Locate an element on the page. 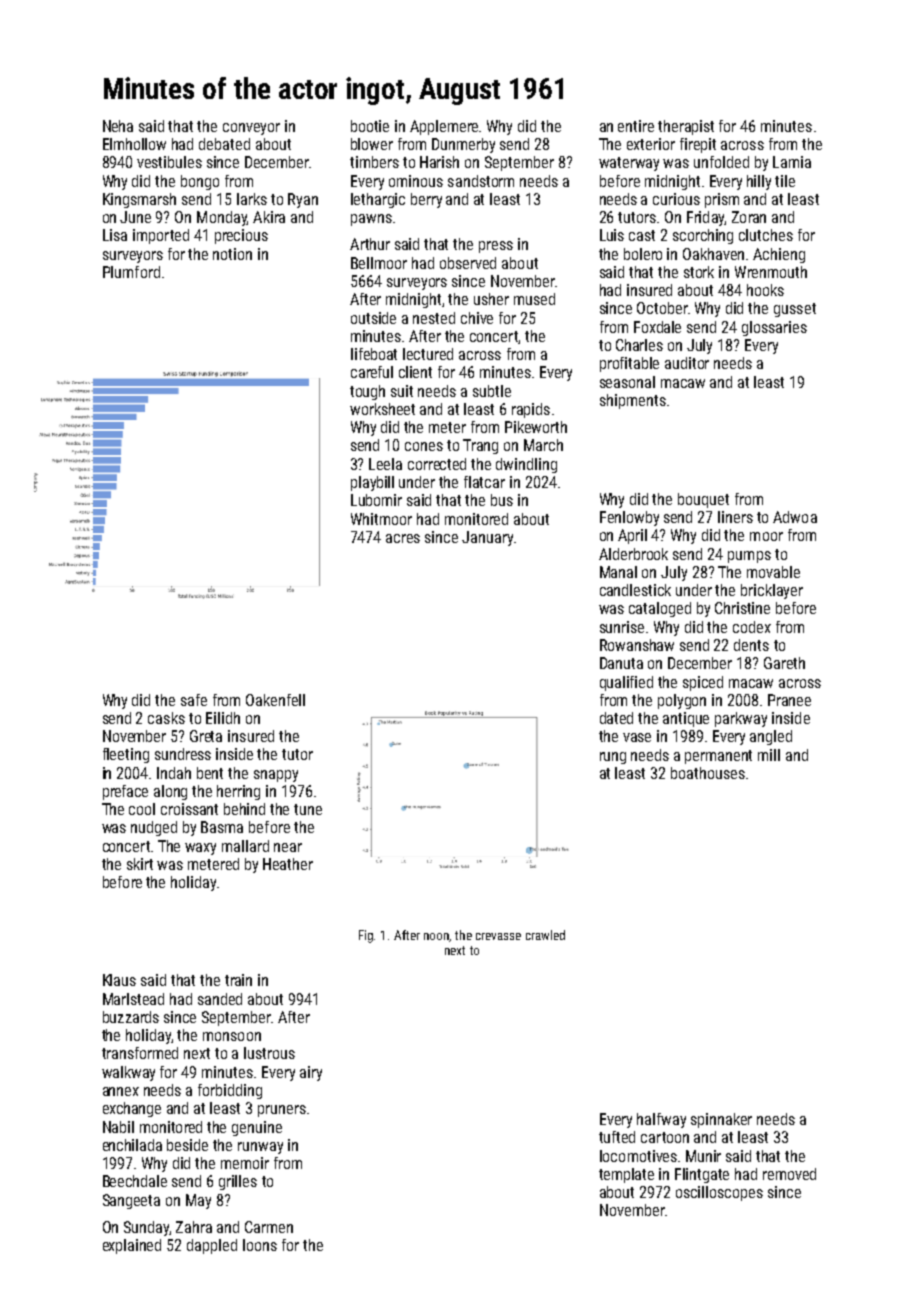 The height and width of the page is (1308, 924). oscilloscopes is located at coordinates (719, 1193).
